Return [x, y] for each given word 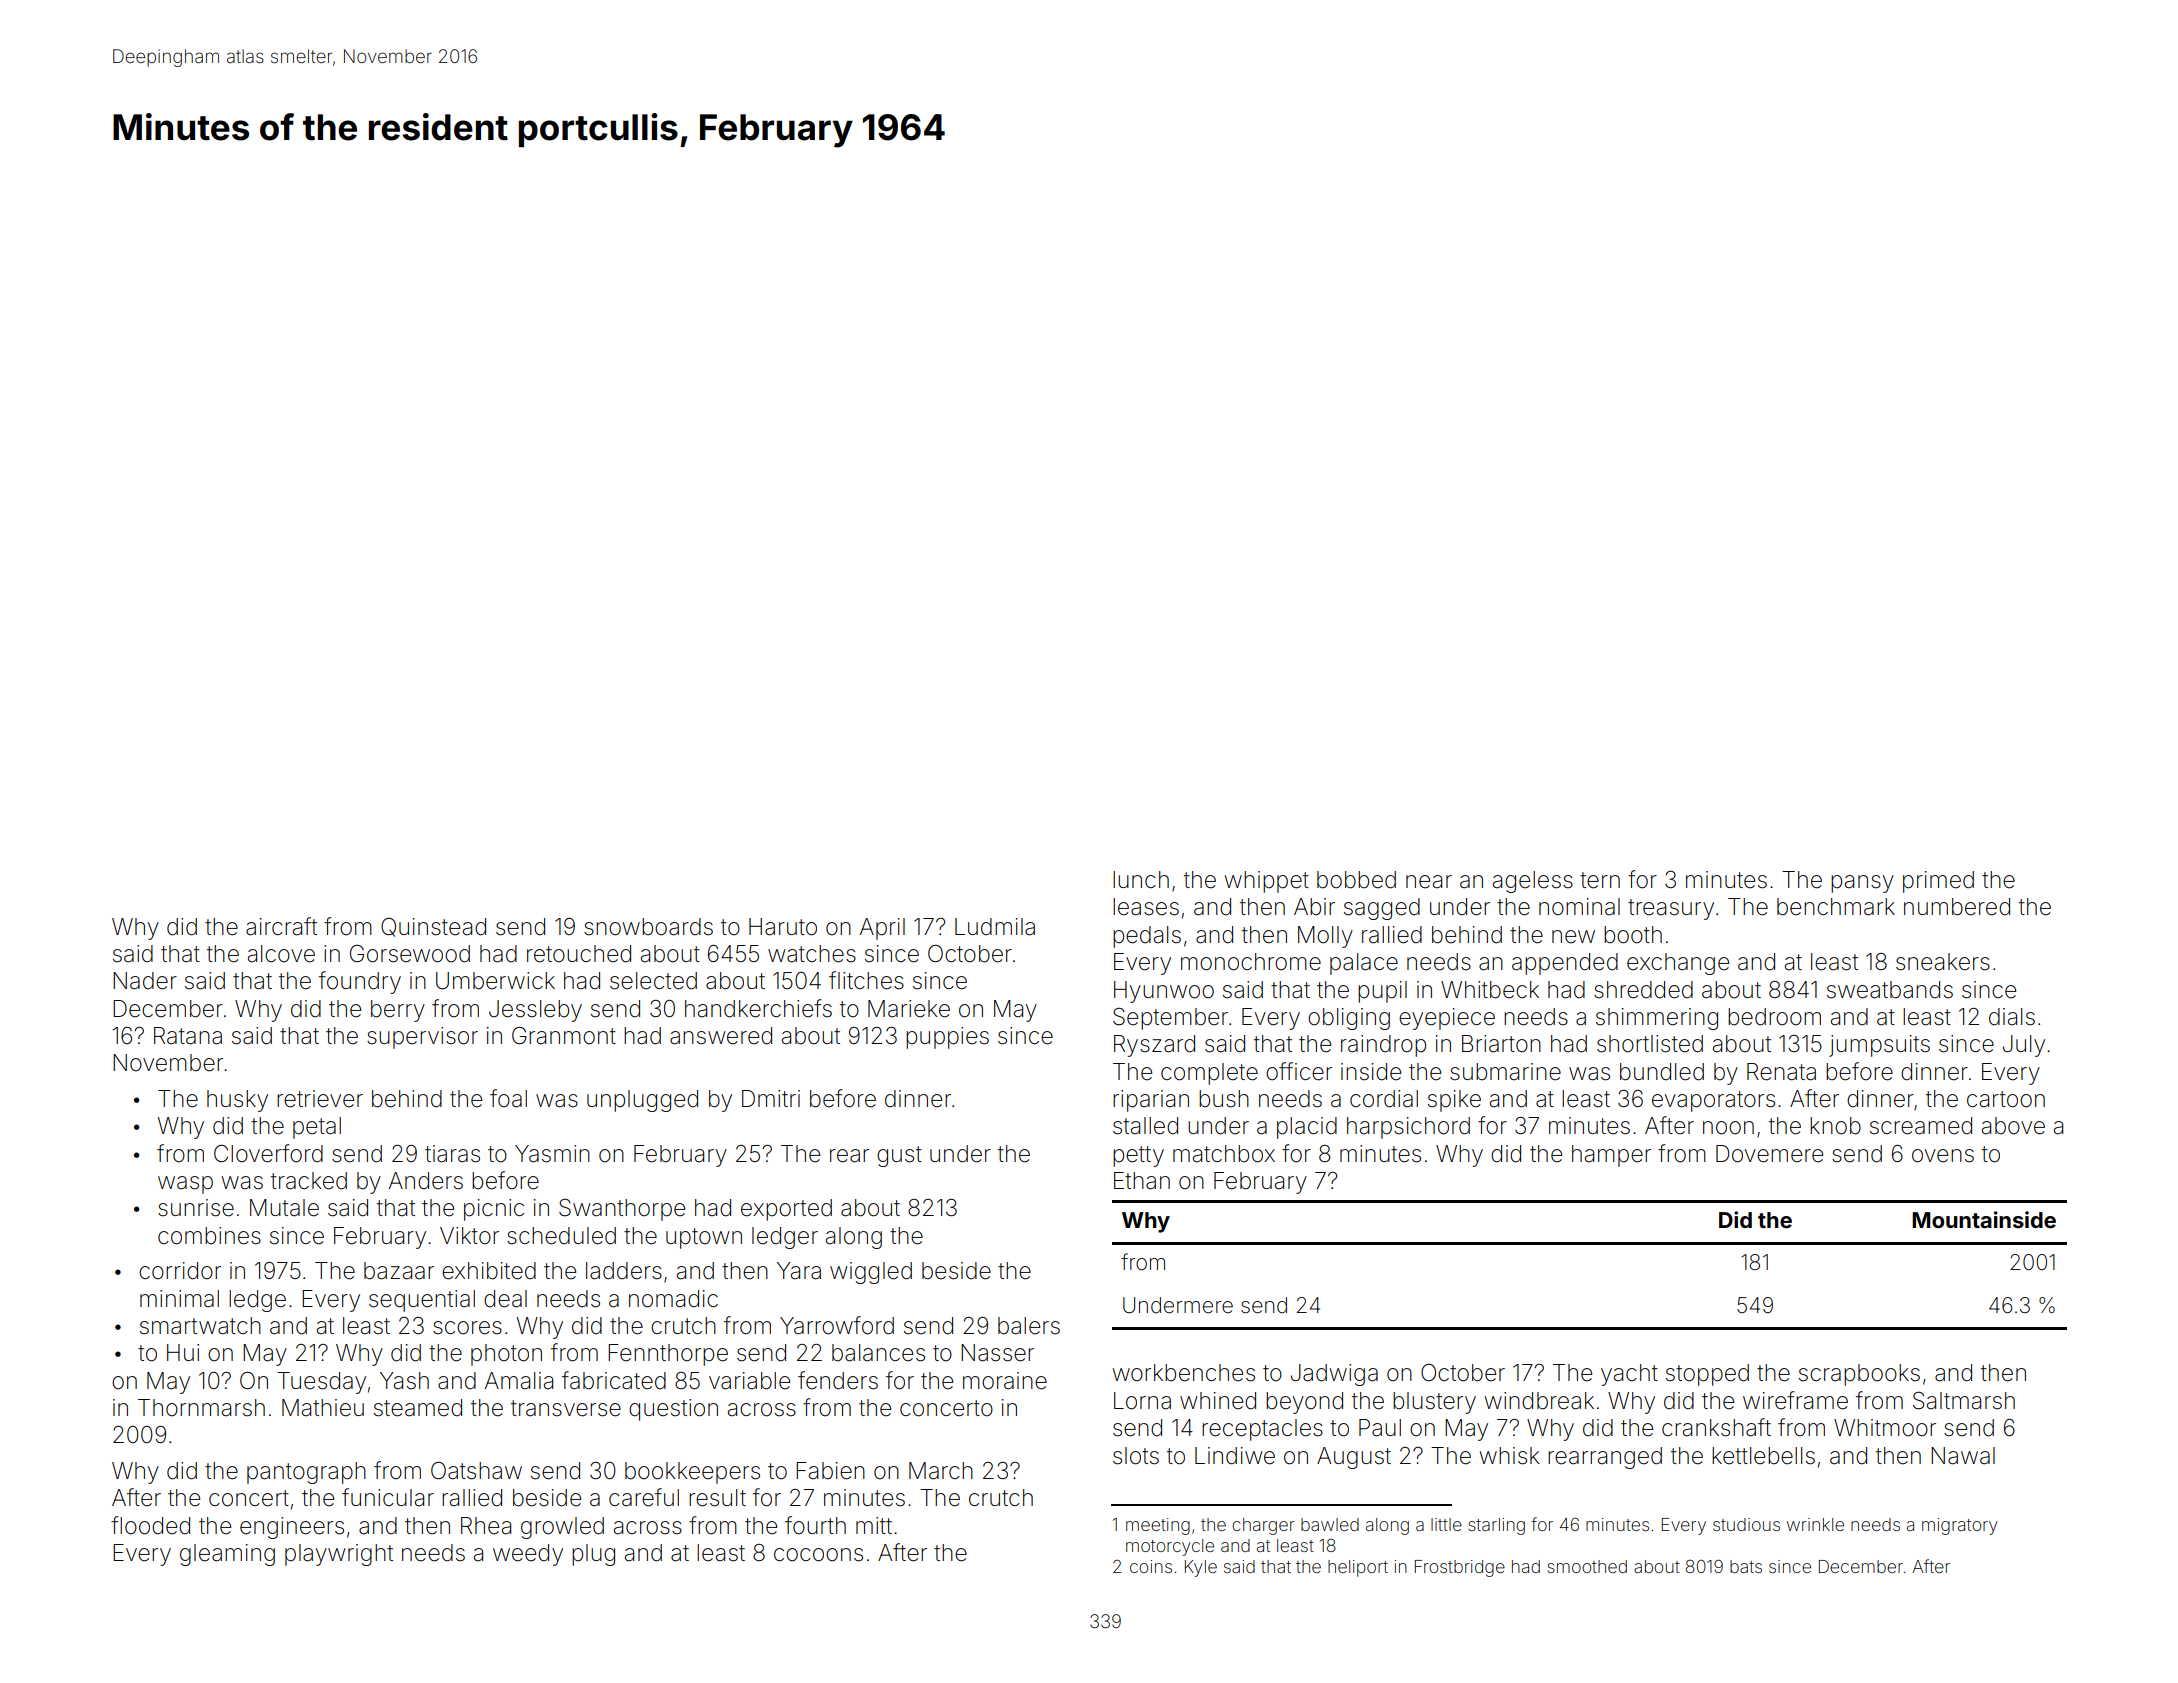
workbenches [1183, 1373]
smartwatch [200, 1326]
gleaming [227, 1555]
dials [2012, 1017]
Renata [1781, 1072]
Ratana [188, 1036]
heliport [1358, 1568]
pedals [1147, 937]
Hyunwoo [1164, 992]
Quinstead [433, 927]
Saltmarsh [1964, 1401]
